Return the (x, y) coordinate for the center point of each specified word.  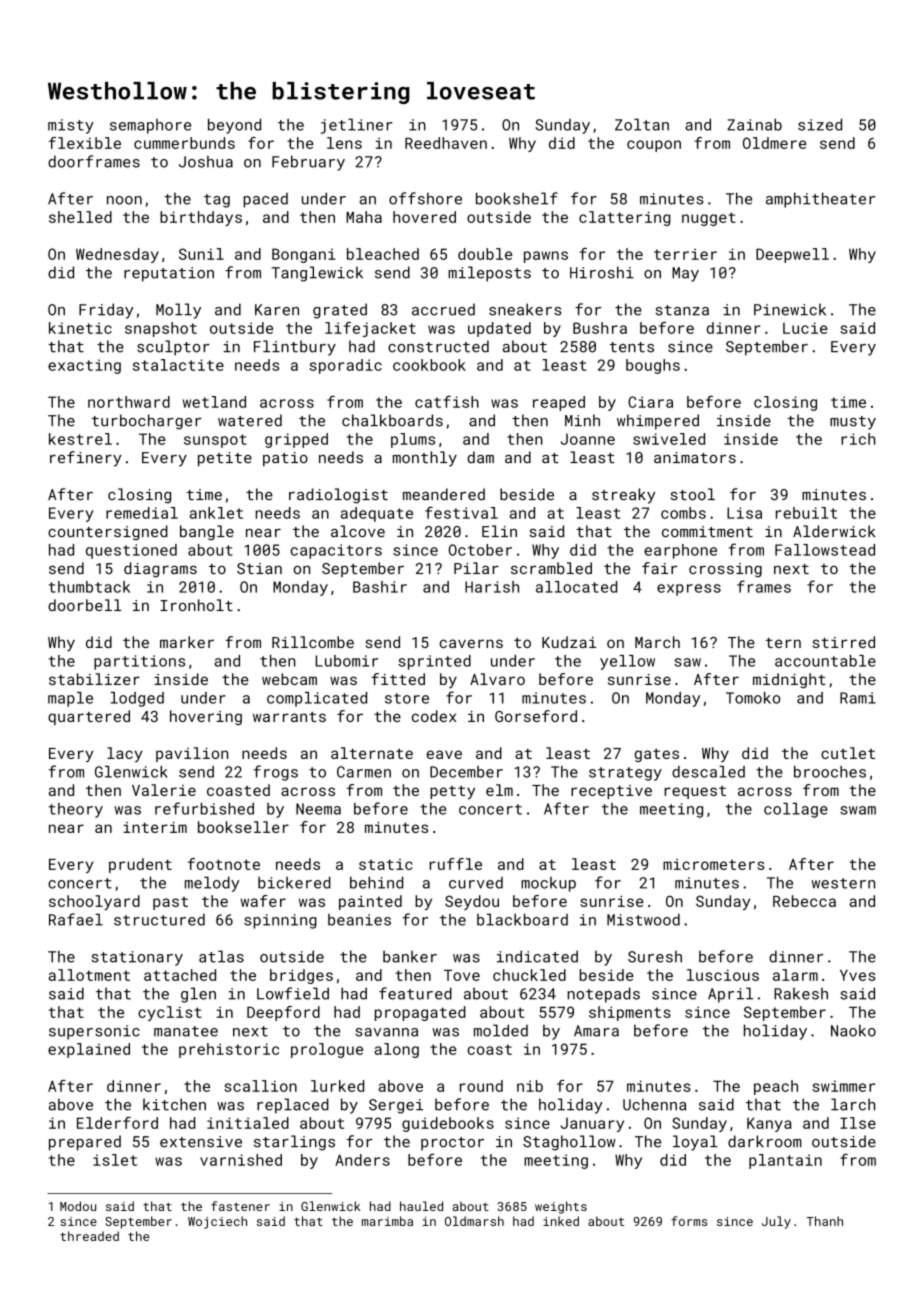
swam (858, 810)
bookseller (243, 827)
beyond (234, 126)
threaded (89, 1236)
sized (820, 124)
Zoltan (642, 124)
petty (452, 792)
